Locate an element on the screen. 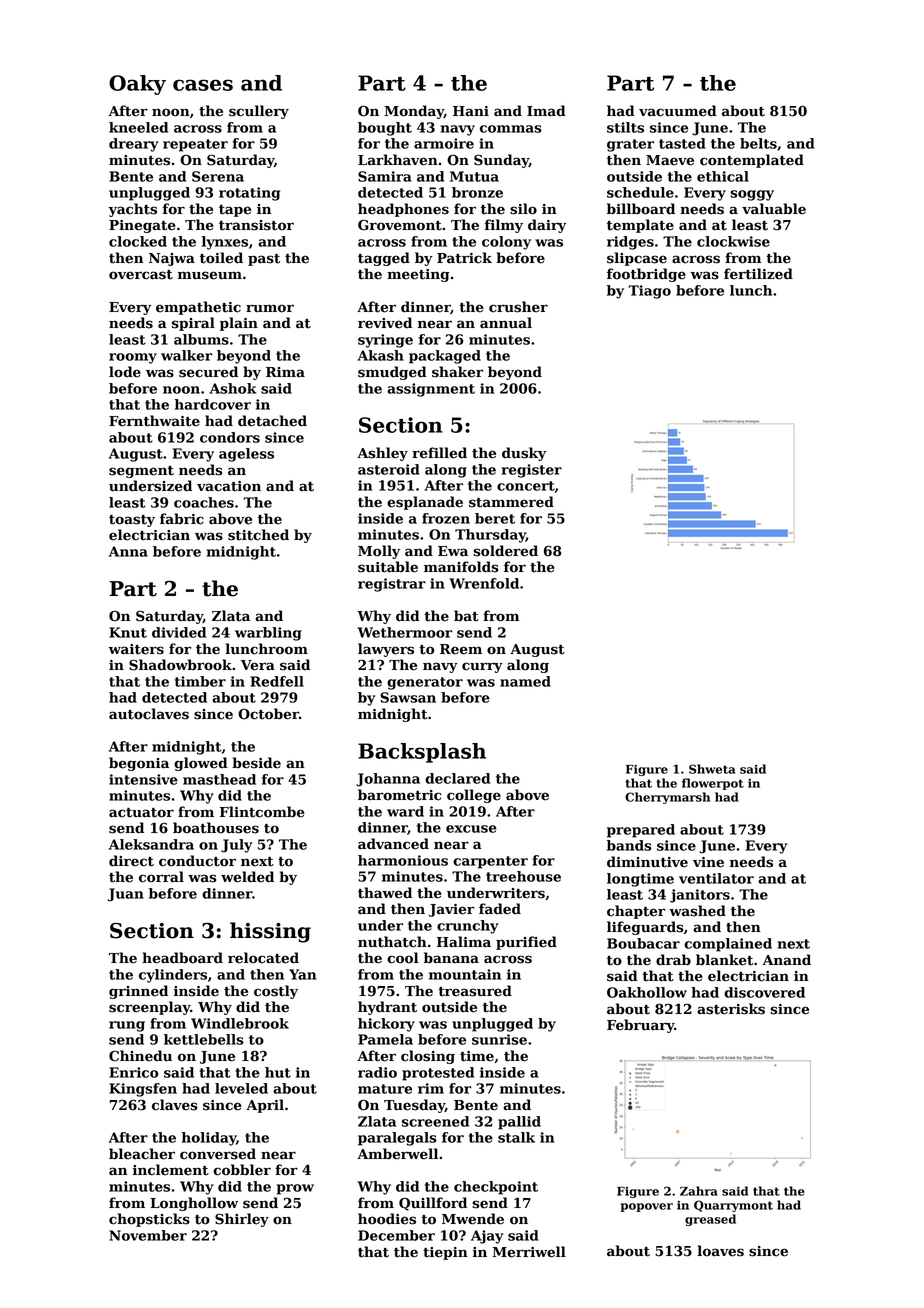 This screenshot has height=1308, width=924. Oakhollow is located at coordinates (647, 992).
